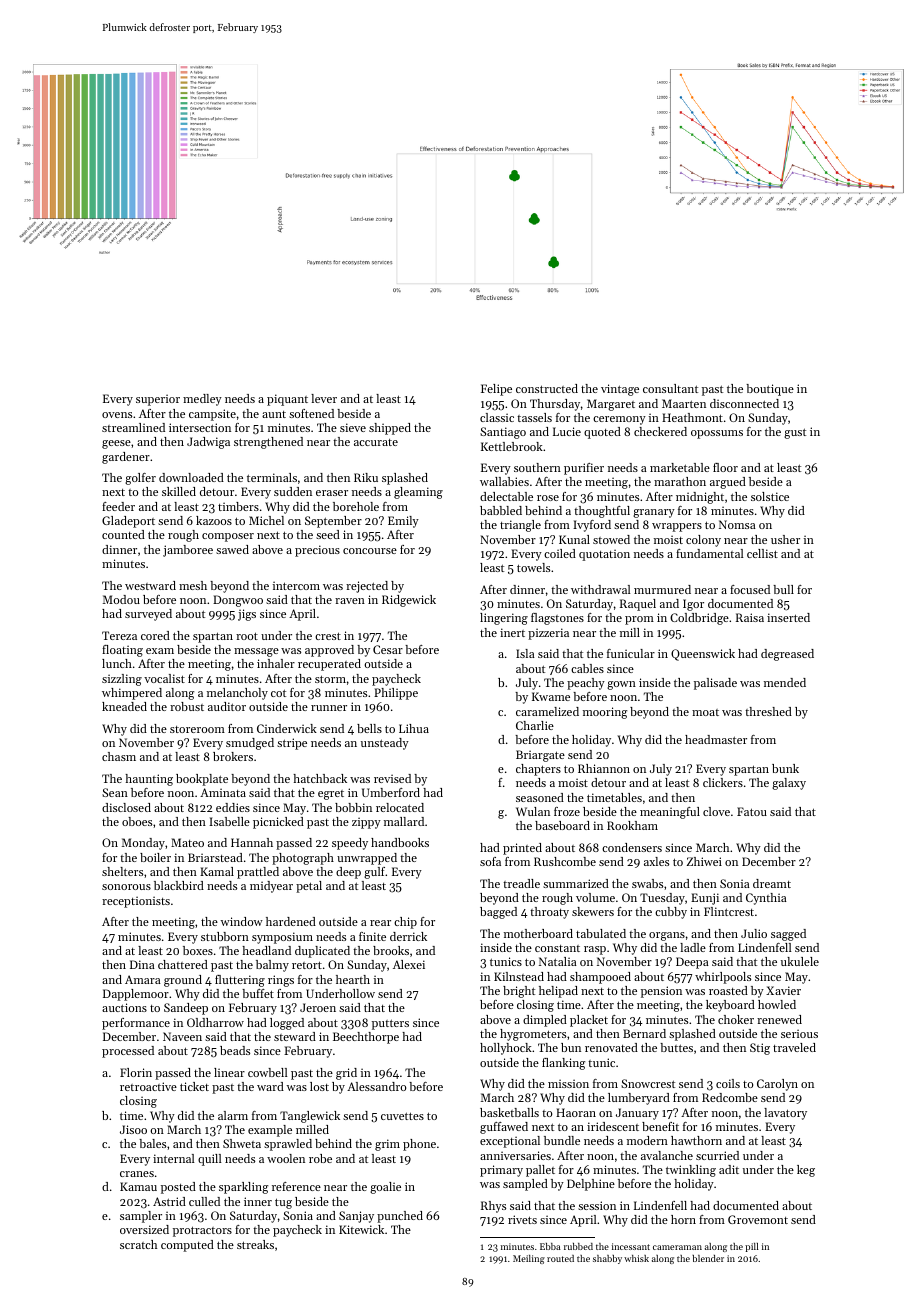  What do you see at coordinates (202, 400) in the screenshot?
I see `medley` at bounding box center [202, 400].
